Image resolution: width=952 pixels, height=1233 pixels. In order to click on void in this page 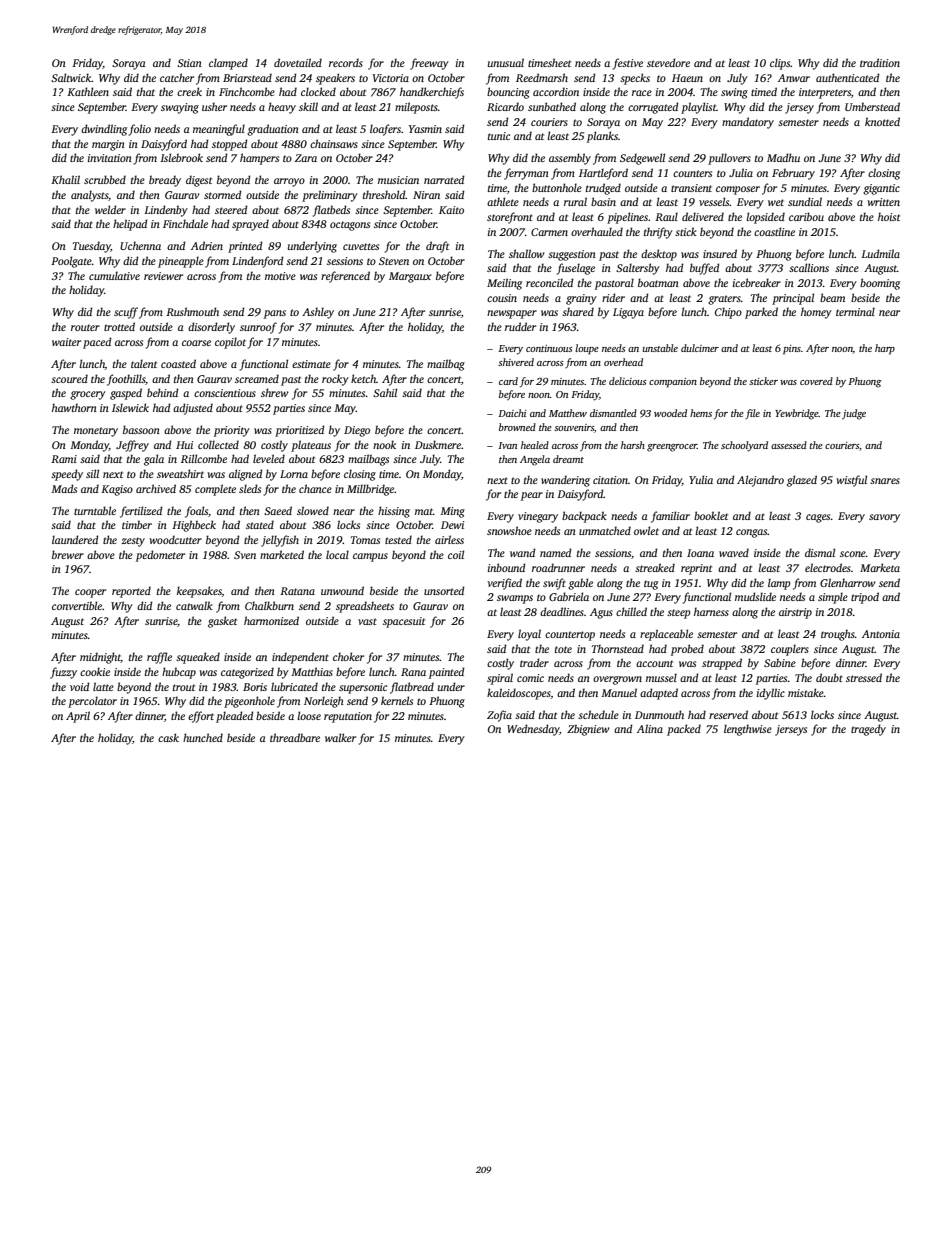, I will do `click(80, 686)`.
